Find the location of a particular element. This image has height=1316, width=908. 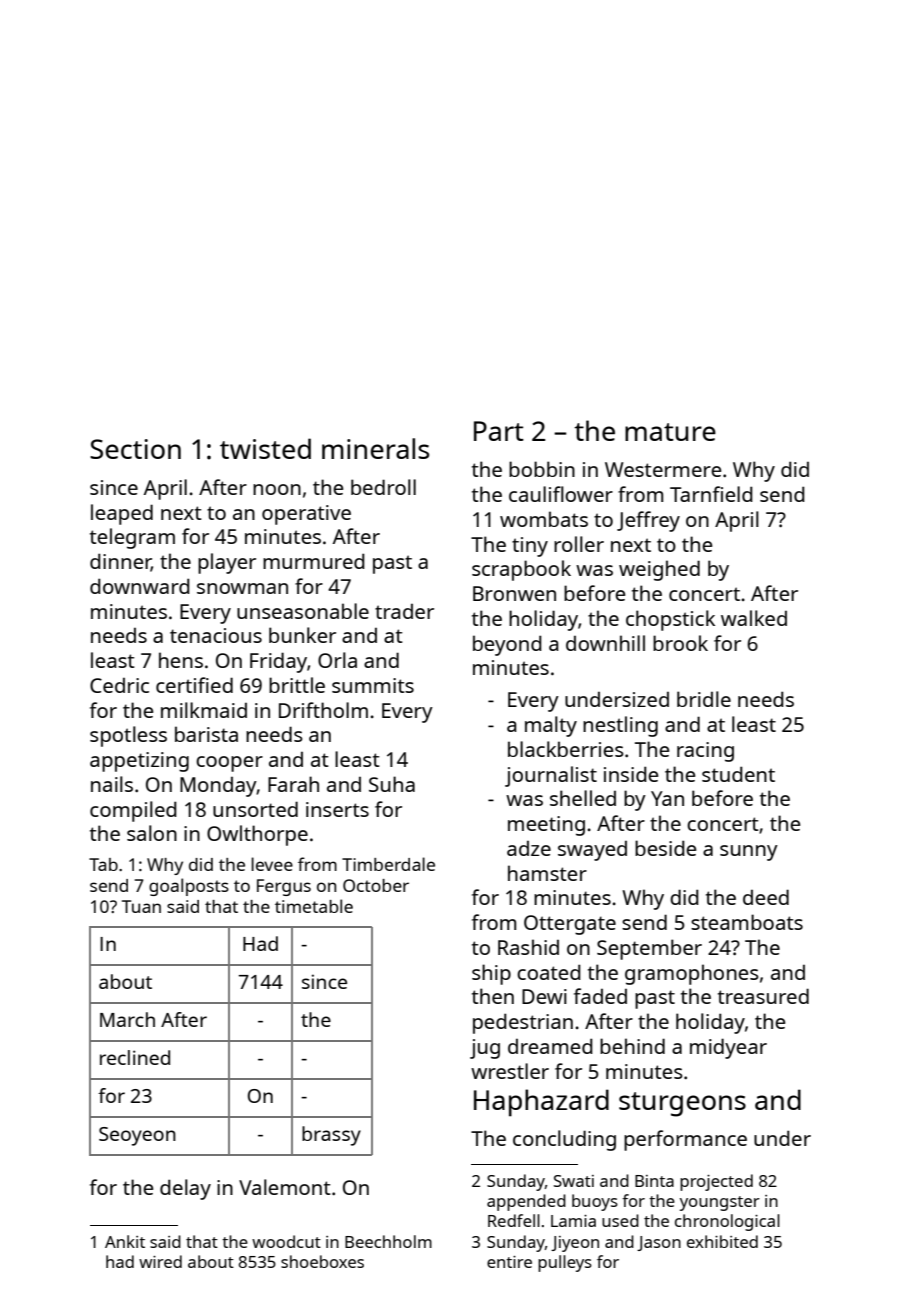

cauliflower is located at coordinates (561, 494).
